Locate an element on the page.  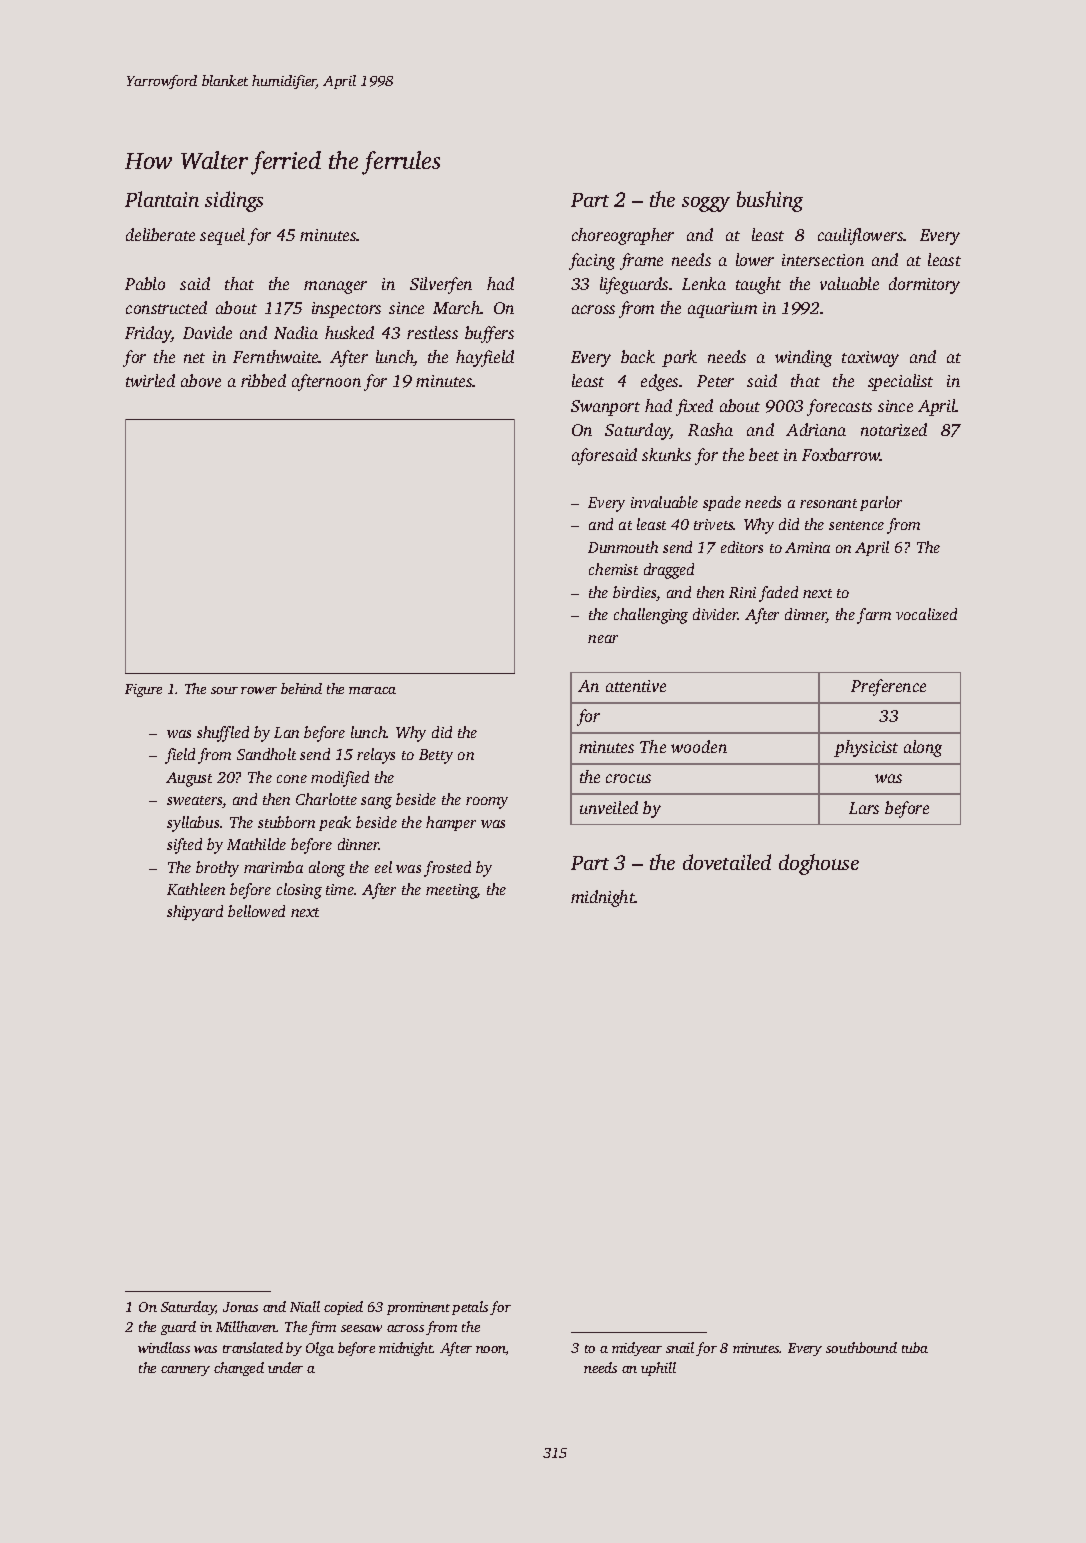
frame is located at coordinates (641, 261).
